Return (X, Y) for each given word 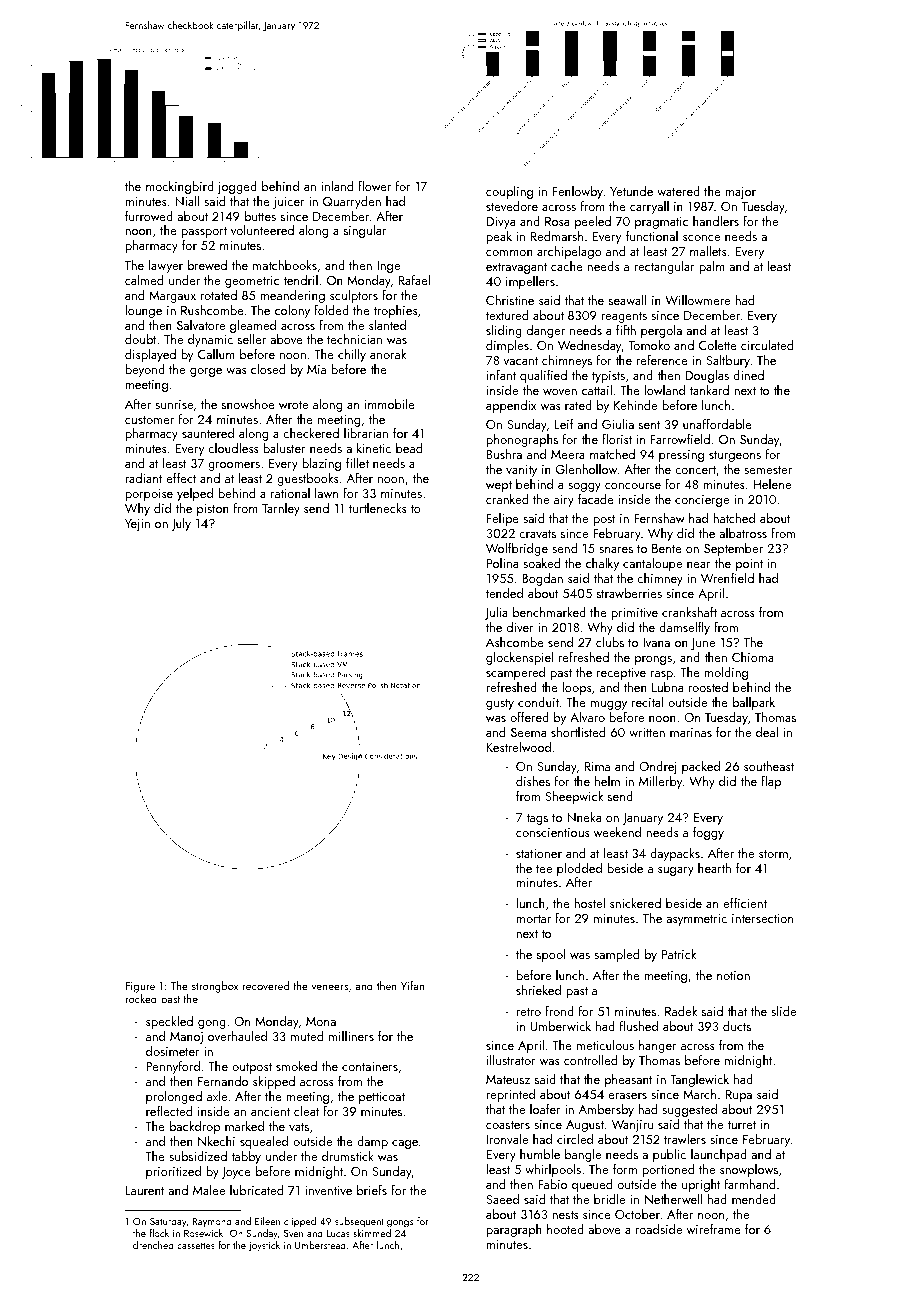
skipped (274, 1082)
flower (374, 186)
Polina (502, 563)
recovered (266, 985)
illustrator (511, 1060)
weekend (617, 832)
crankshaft (689, 612)
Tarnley (281, 509)
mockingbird (180, 187)
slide (783, 1011)
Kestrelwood (519, 747)
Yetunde (631, 191)
